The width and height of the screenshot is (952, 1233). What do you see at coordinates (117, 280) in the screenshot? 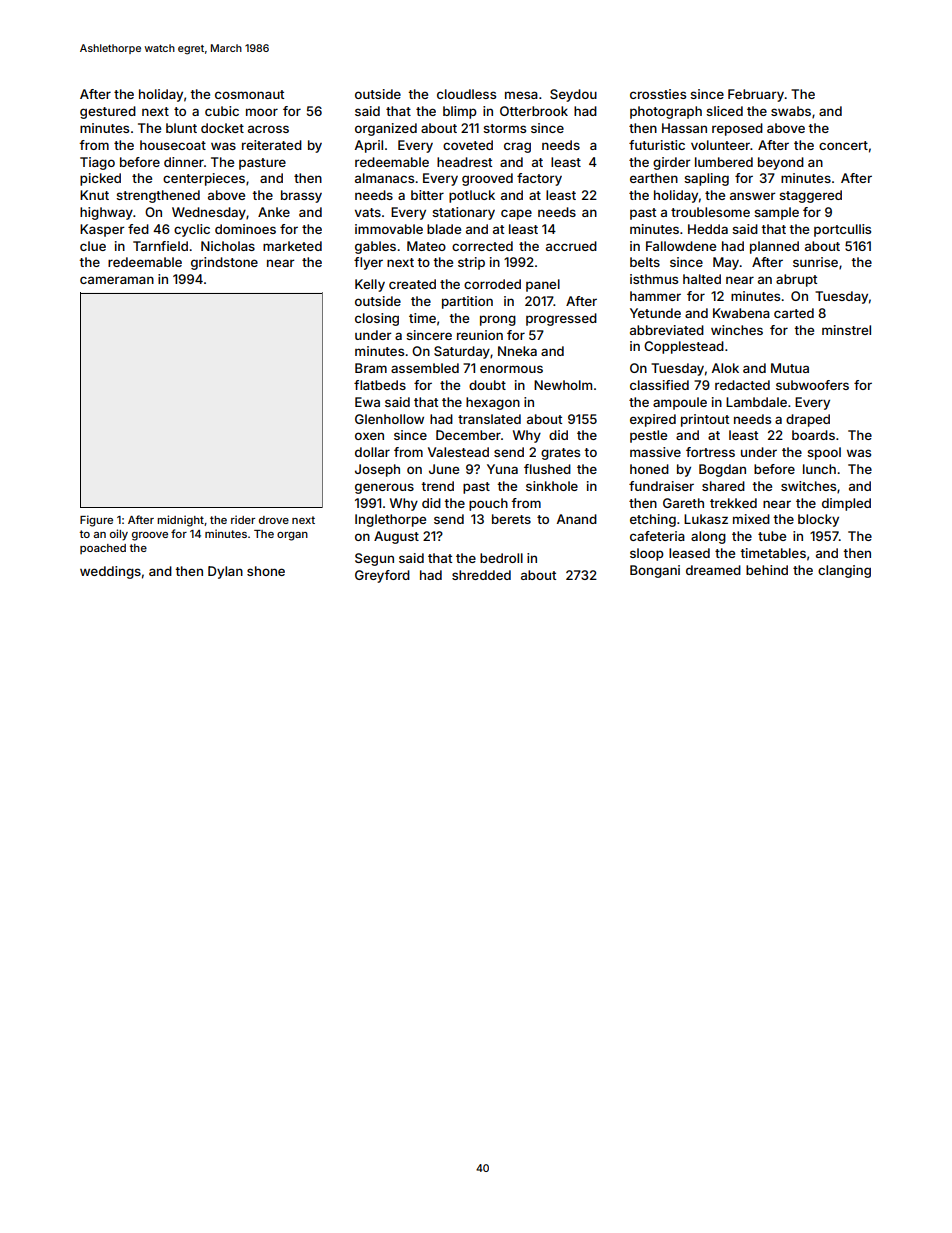
I see `cameraman` at bounding box center [117, 280].
